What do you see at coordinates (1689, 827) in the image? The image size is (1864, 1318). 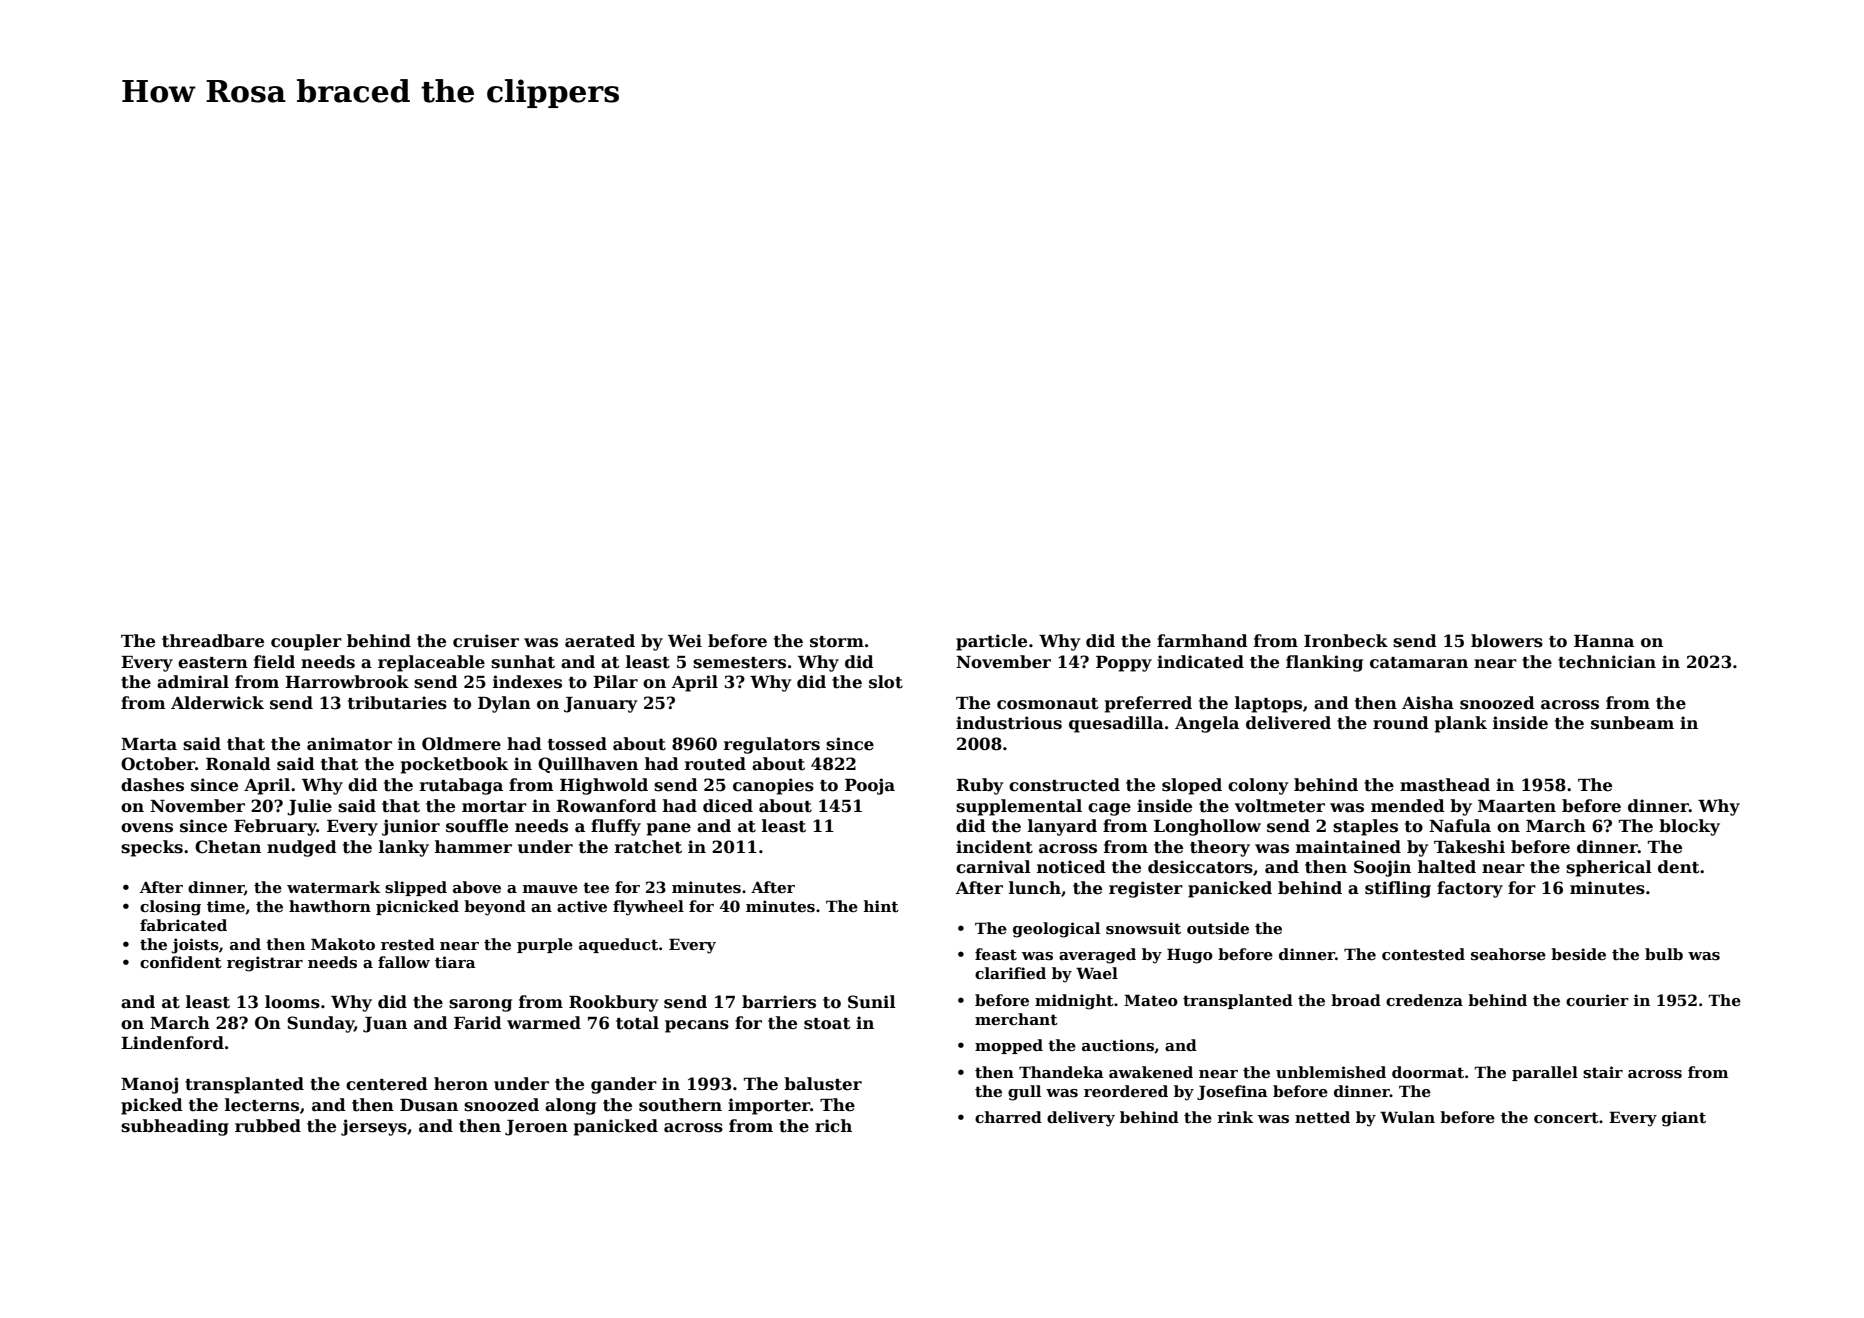 I see `blocky` at bounding box center [1689, 827].
